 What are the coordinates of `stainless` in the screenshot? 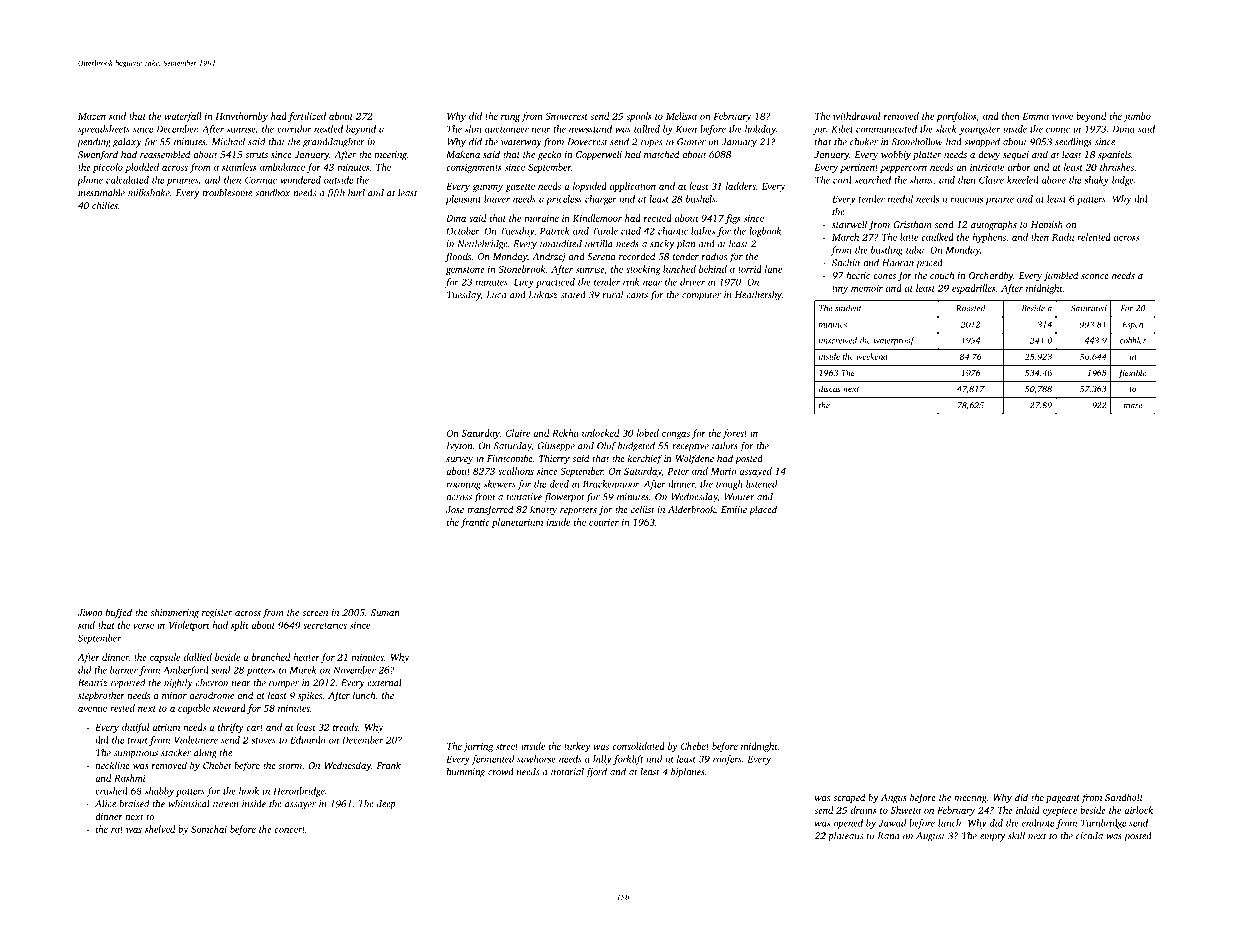 It's located at (239, 167).
